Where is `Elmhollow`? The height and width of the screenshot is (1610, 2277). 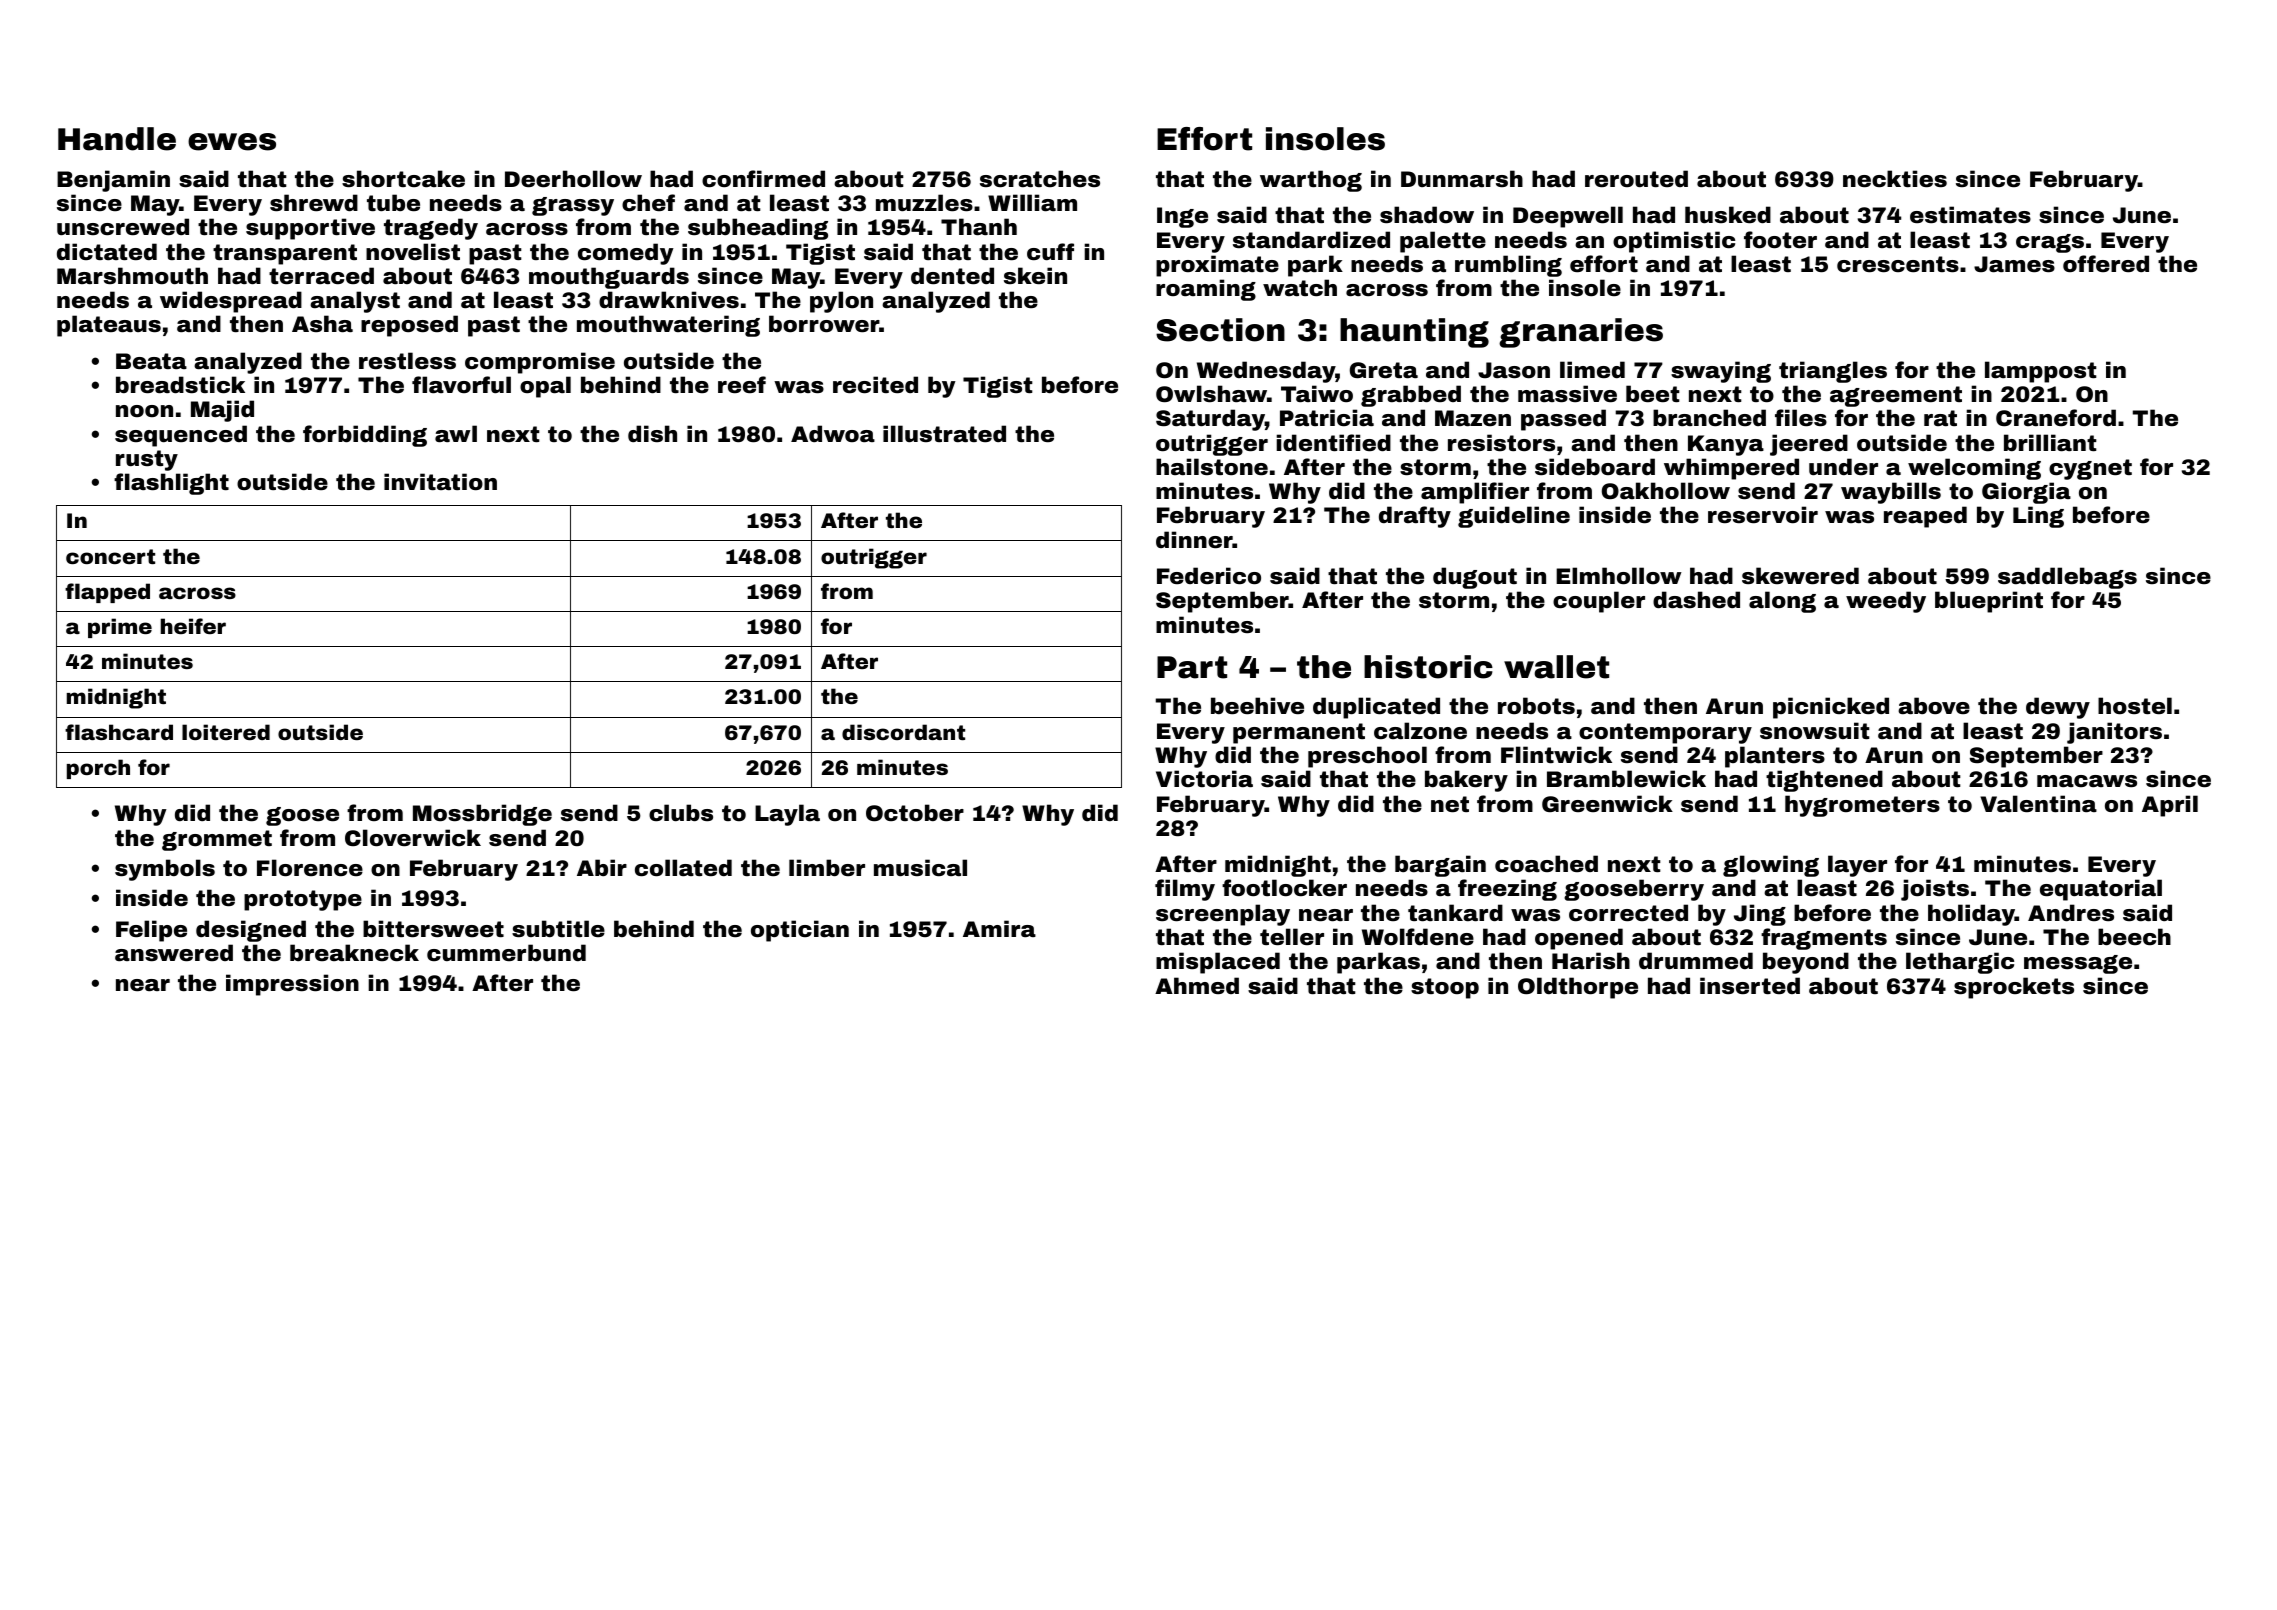 Elmhollow is located at coordinates (1619, 576).
